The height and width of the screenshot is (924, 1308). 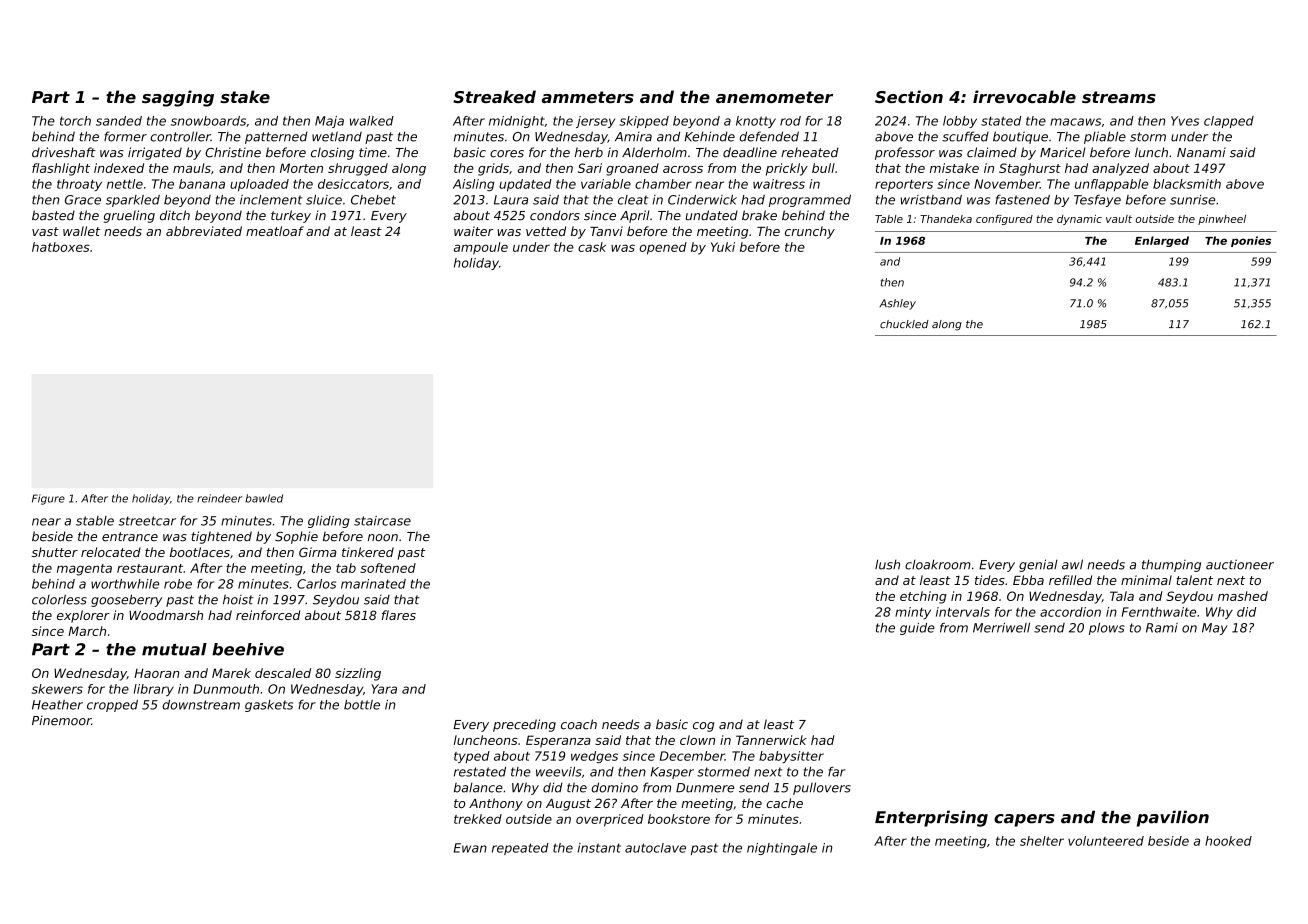 I want to click on noon, so click(x=383, y=538).
